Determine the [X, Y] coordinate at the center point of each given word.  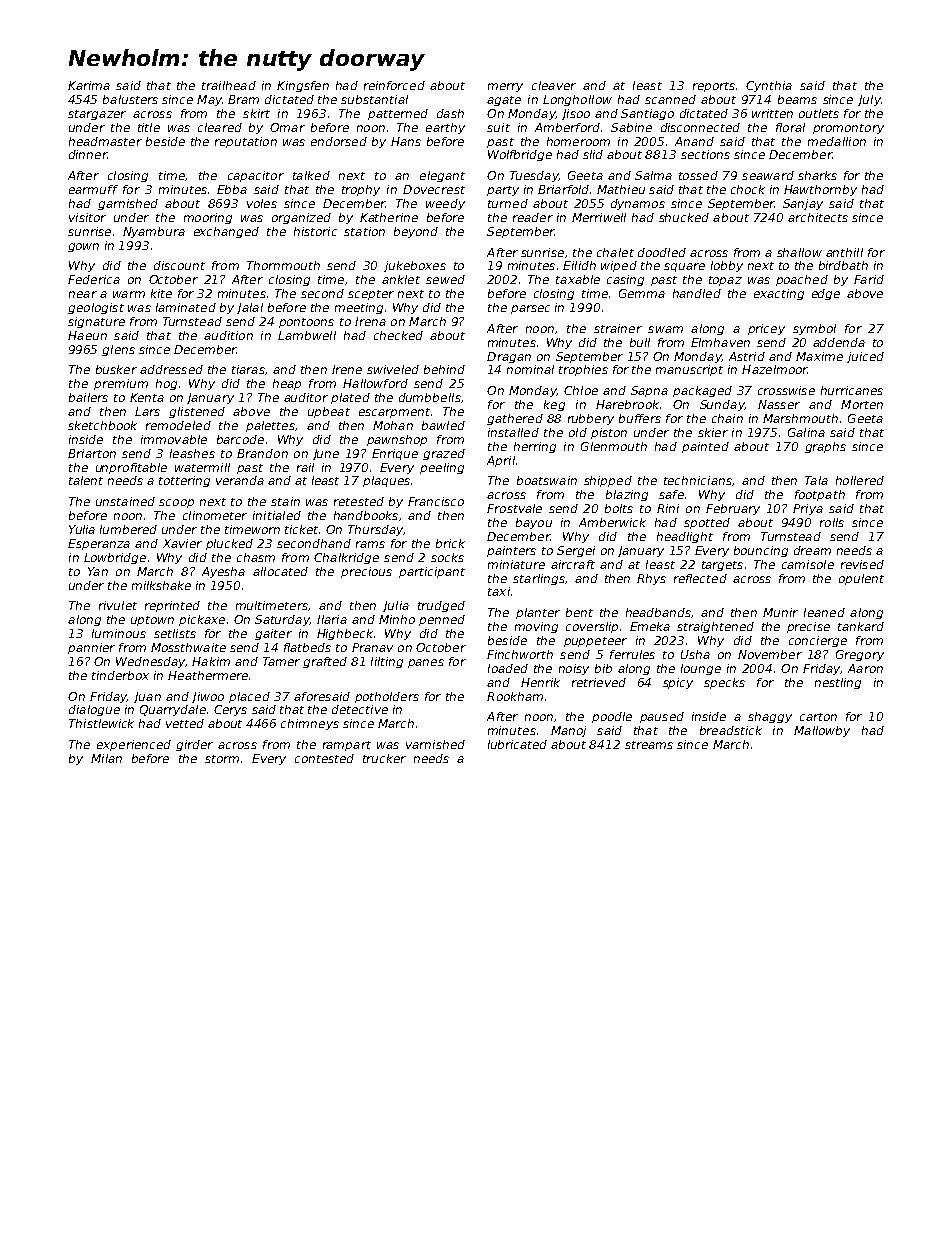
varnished [435, 744]
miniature [516, 564]
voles [262, 203]
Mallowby [822, 731]
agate [504, 101]
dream [812, 550]
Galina [806, 432]
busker [116, 369]
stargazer [97, 115]
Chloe [581, 390]
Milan [106, 758]
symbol [814, 329]
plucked [229, 544]
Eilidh [579, 265]
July [869, 100]
